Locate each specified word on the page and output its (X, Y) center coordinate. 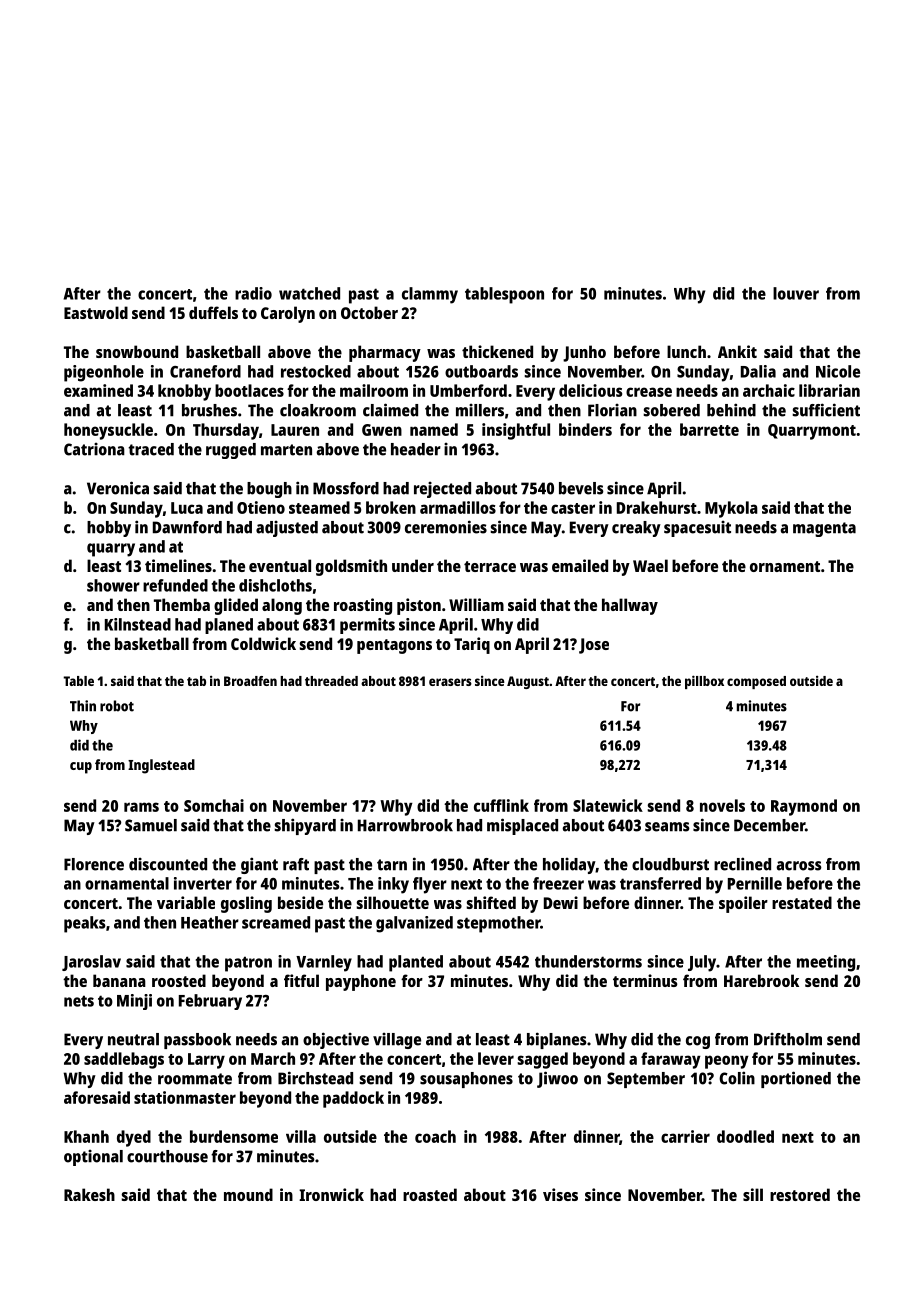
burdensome (234, 1136)
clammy (430, 295)
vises (560, 1194)
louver (796, 293)
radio (253, 293)
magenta (824, 529)
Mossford (346, 488)
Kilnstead (138, 624)
